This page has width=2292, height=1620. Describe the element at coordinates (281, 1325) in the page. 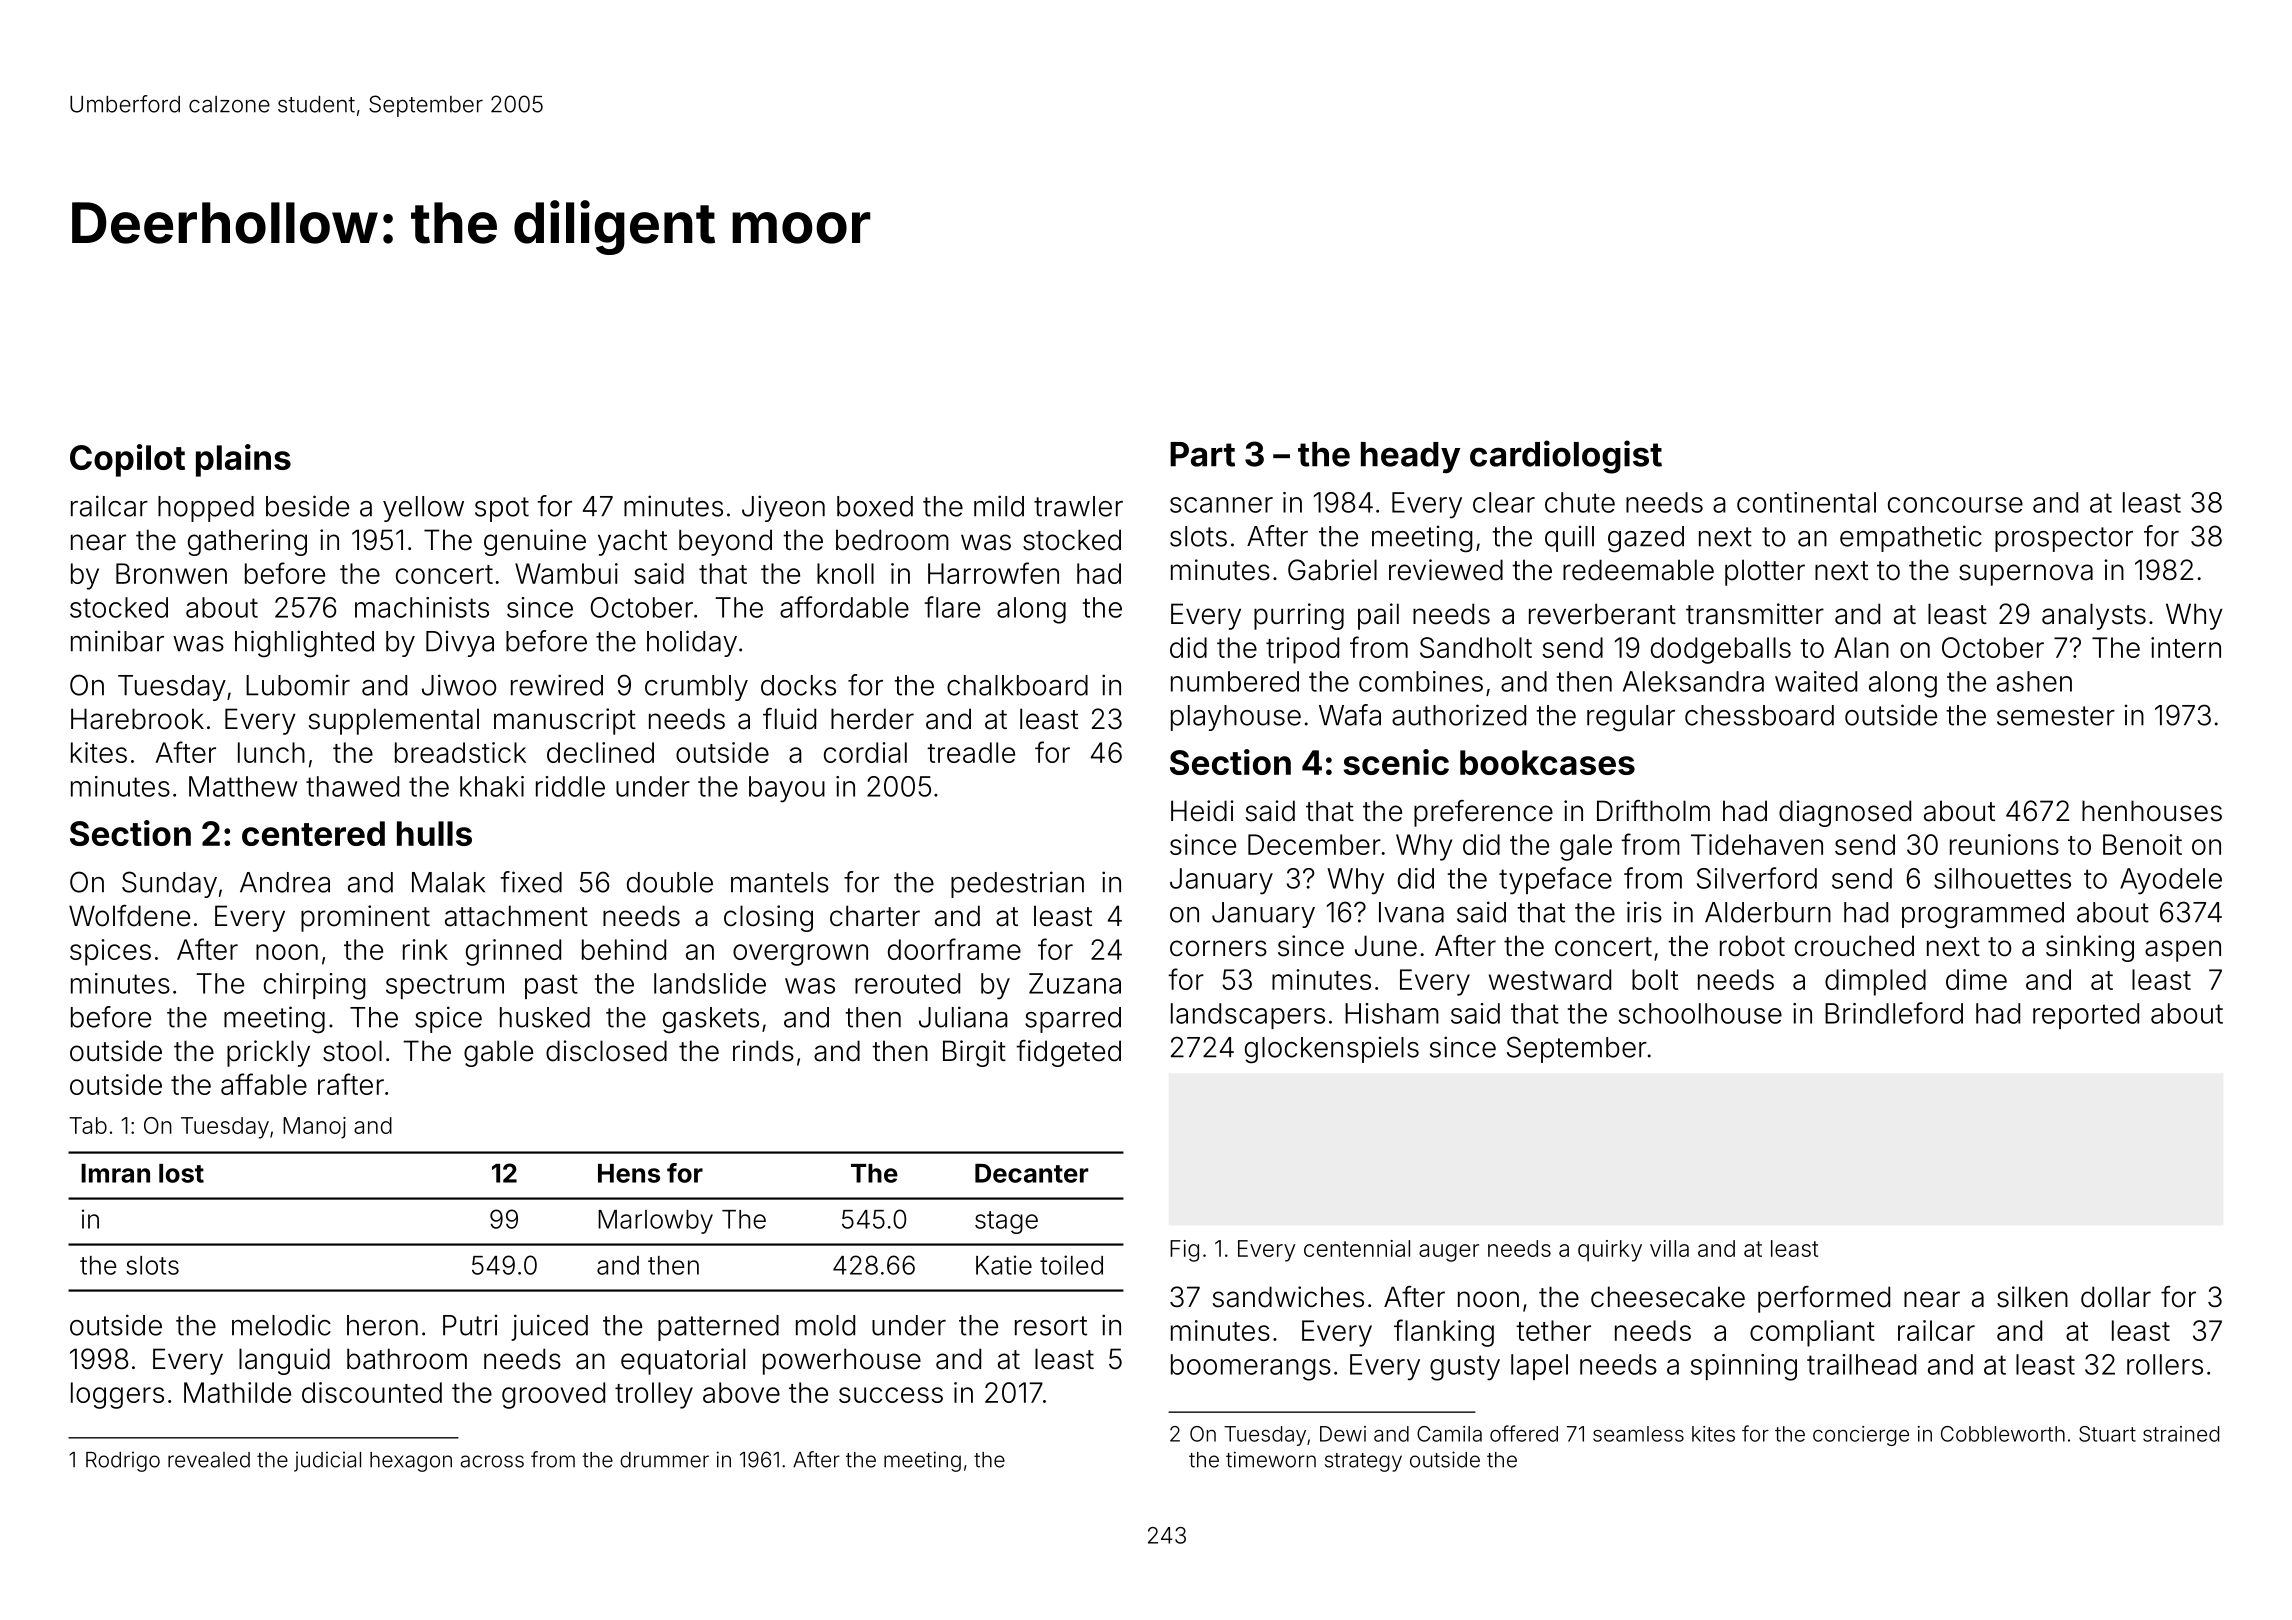

I see `melodic` at that location.
